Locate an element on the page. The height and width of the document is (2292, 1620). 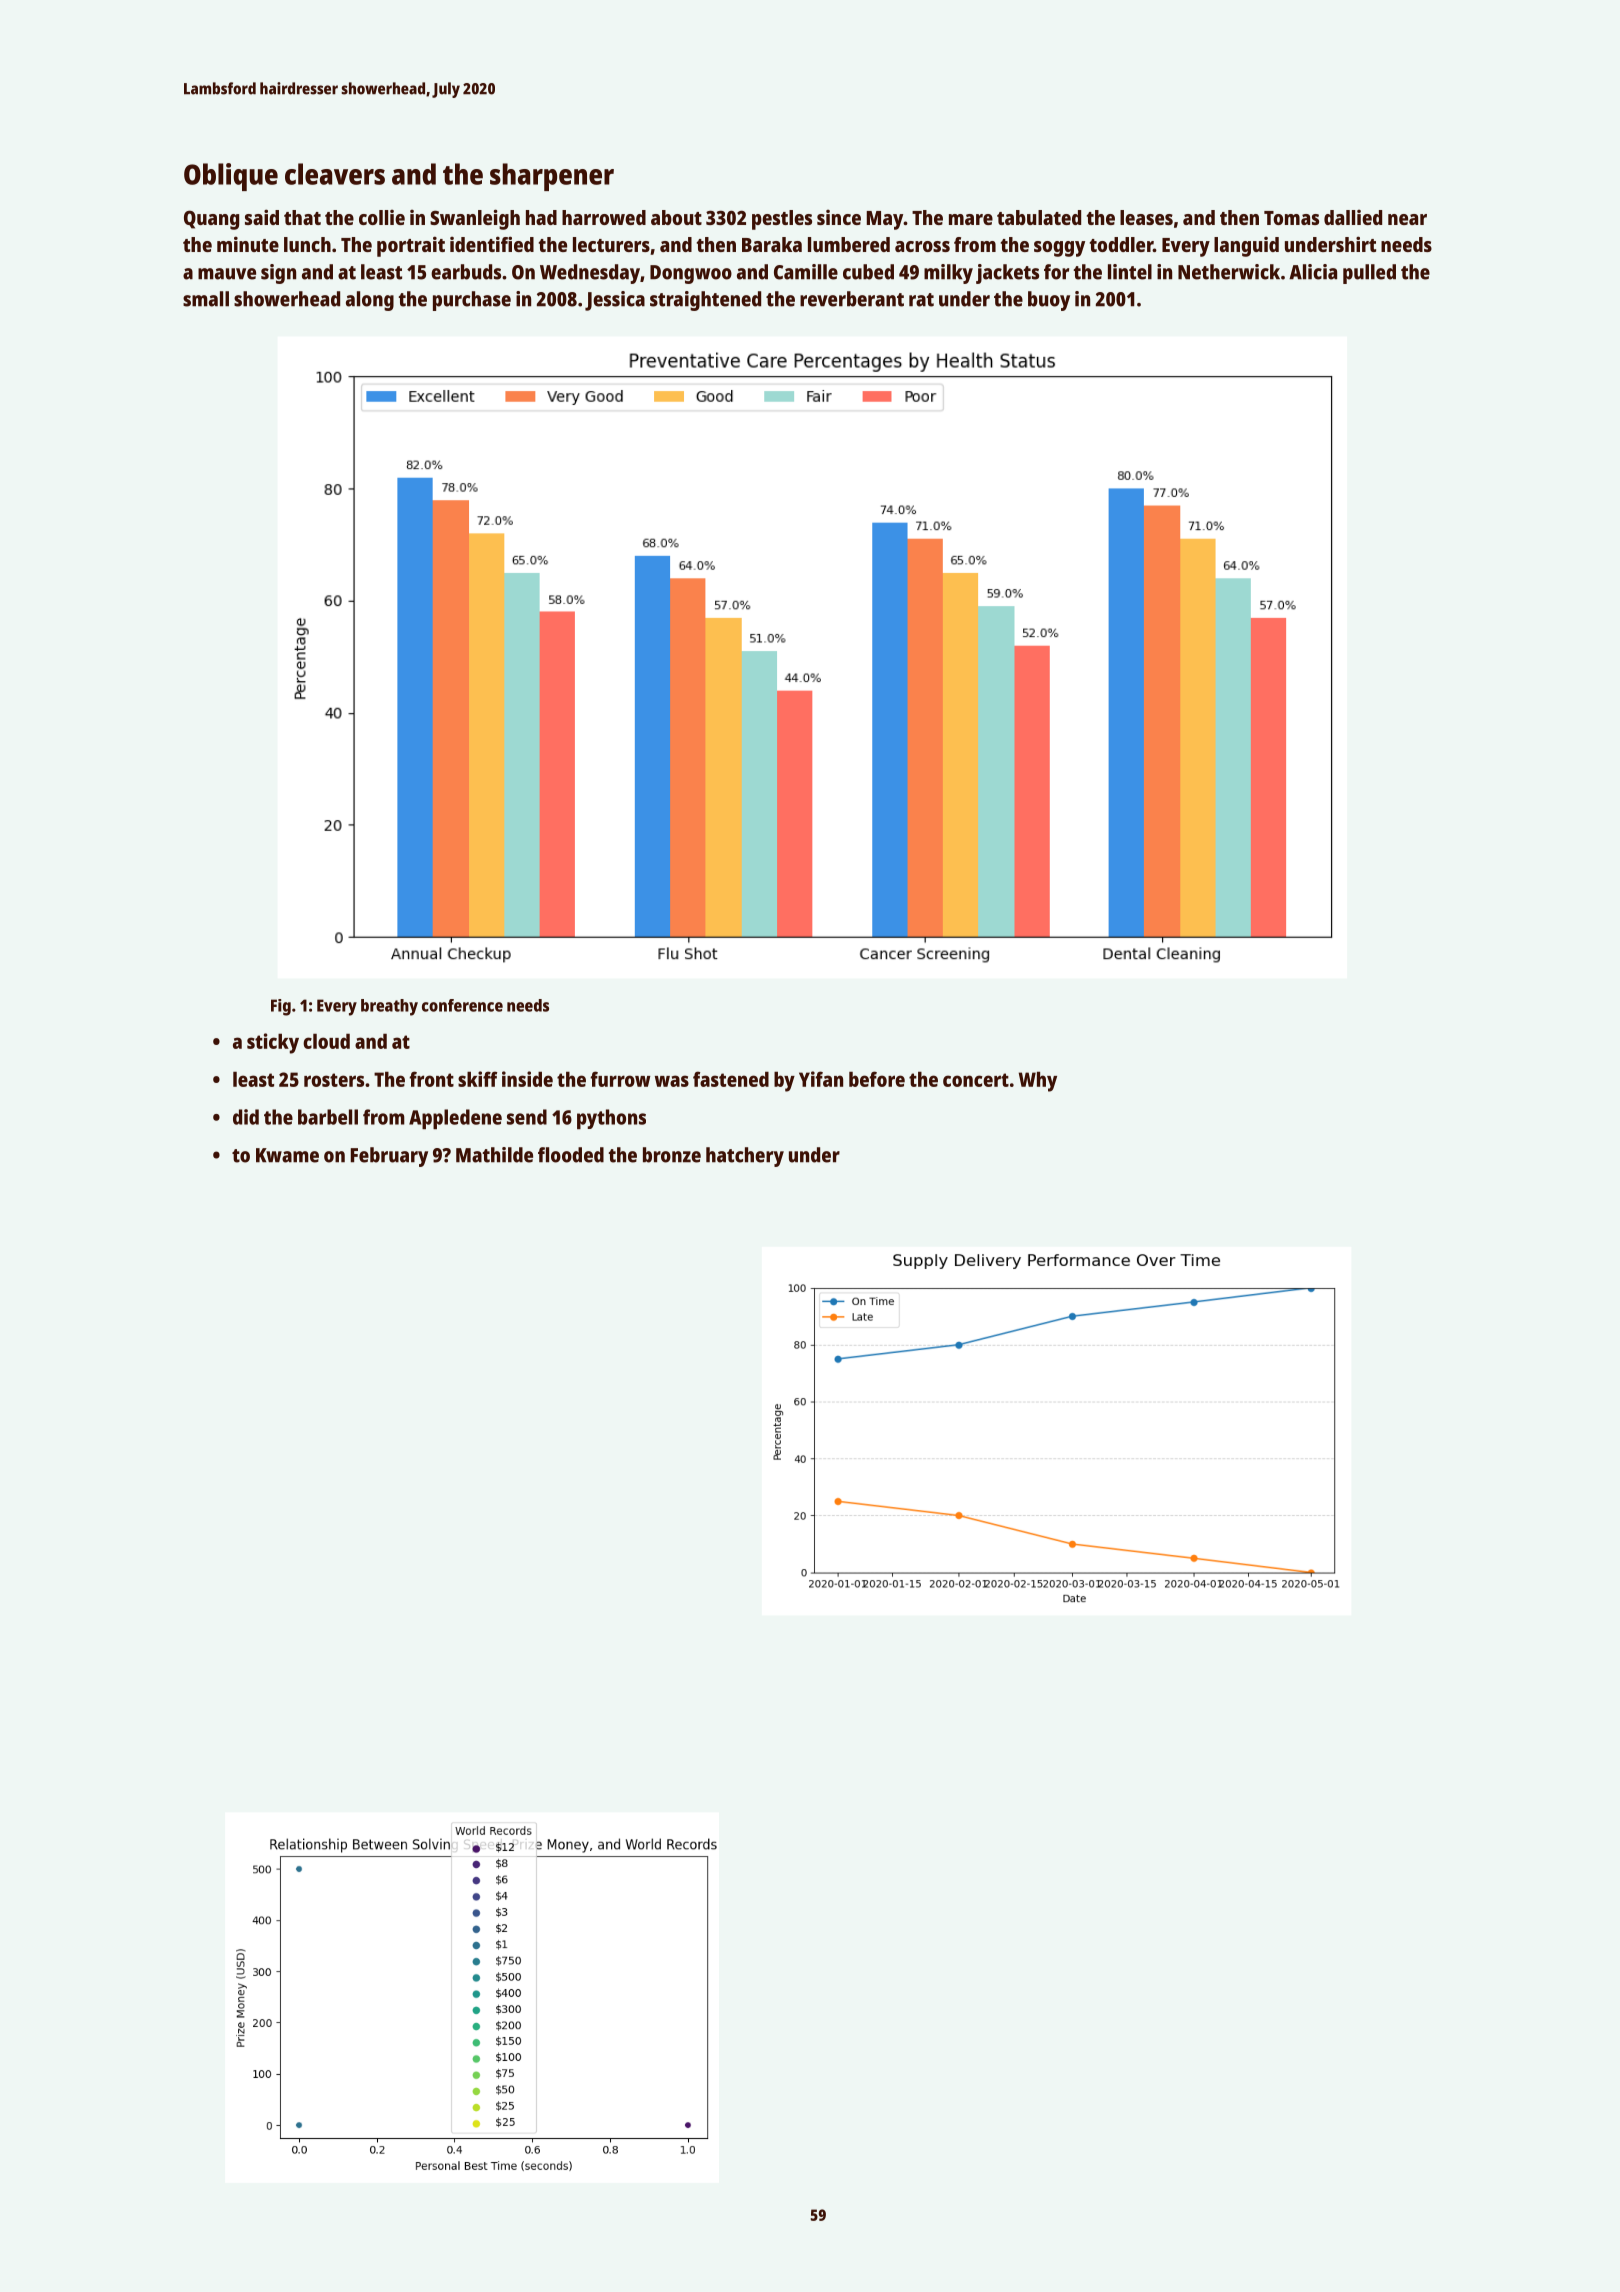
Why is located at coordinates (1038, 1081).
